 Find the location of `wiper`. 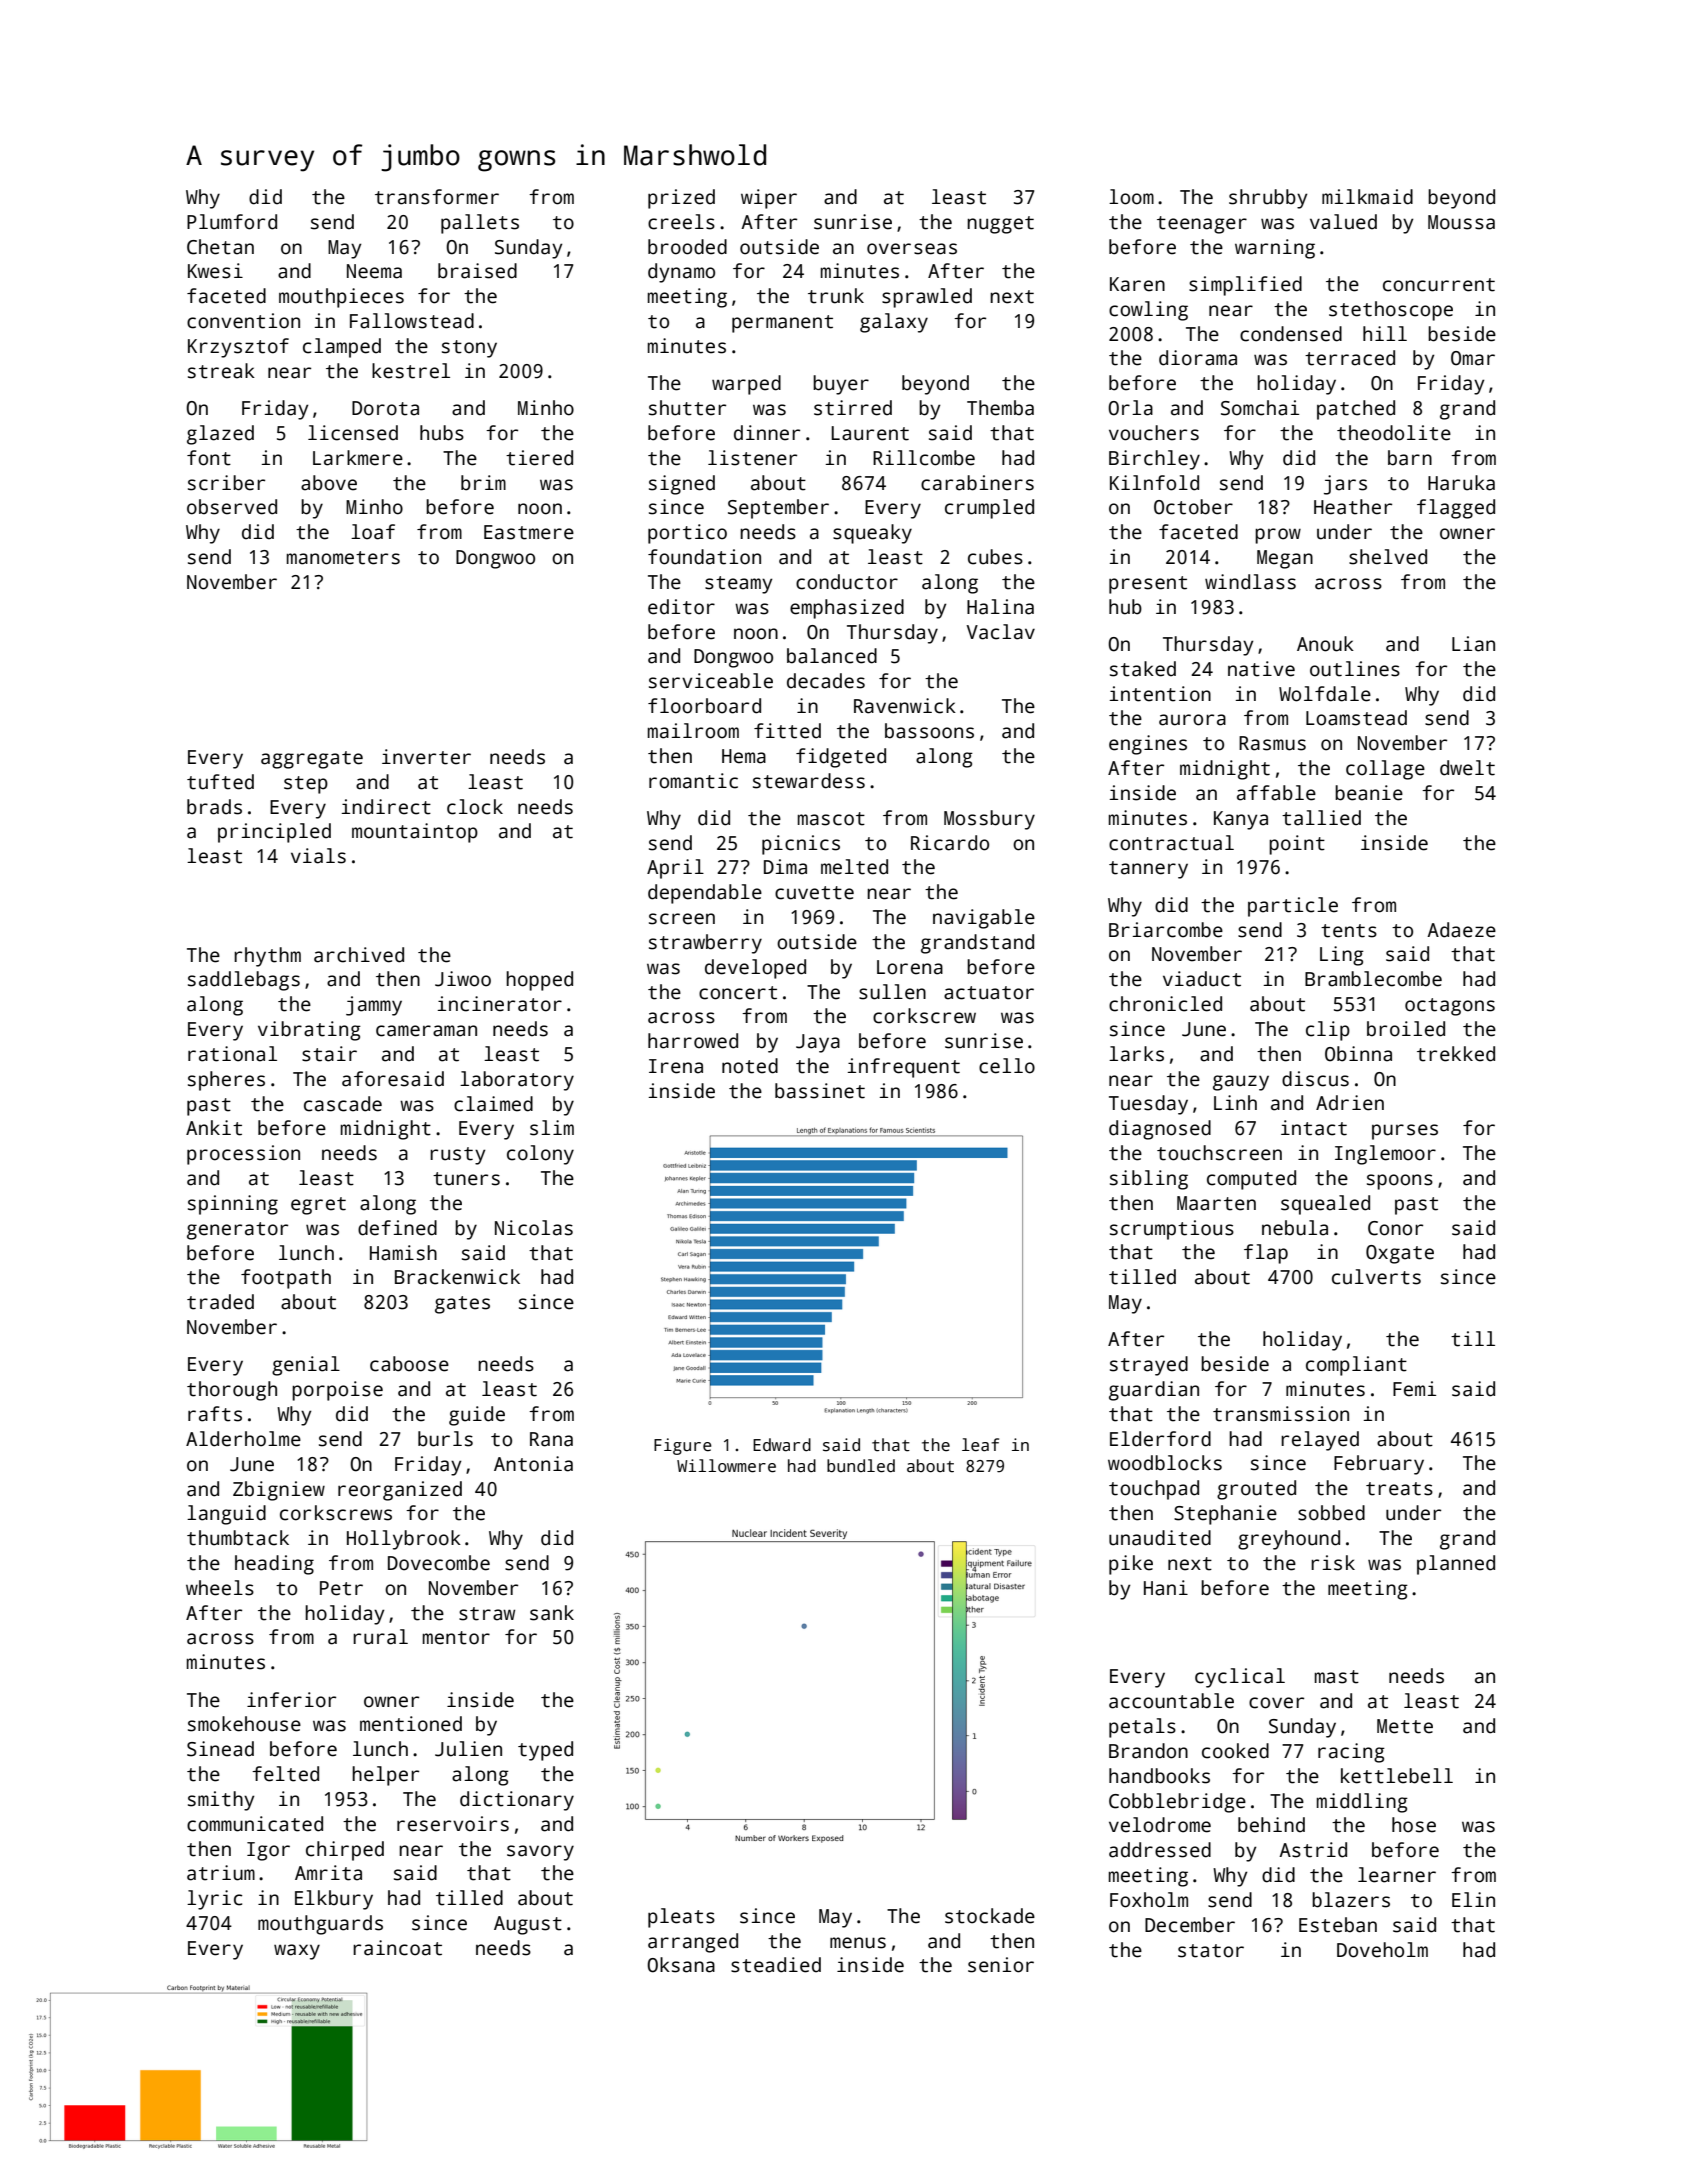

wiper is located at coordinates (769, 199).
